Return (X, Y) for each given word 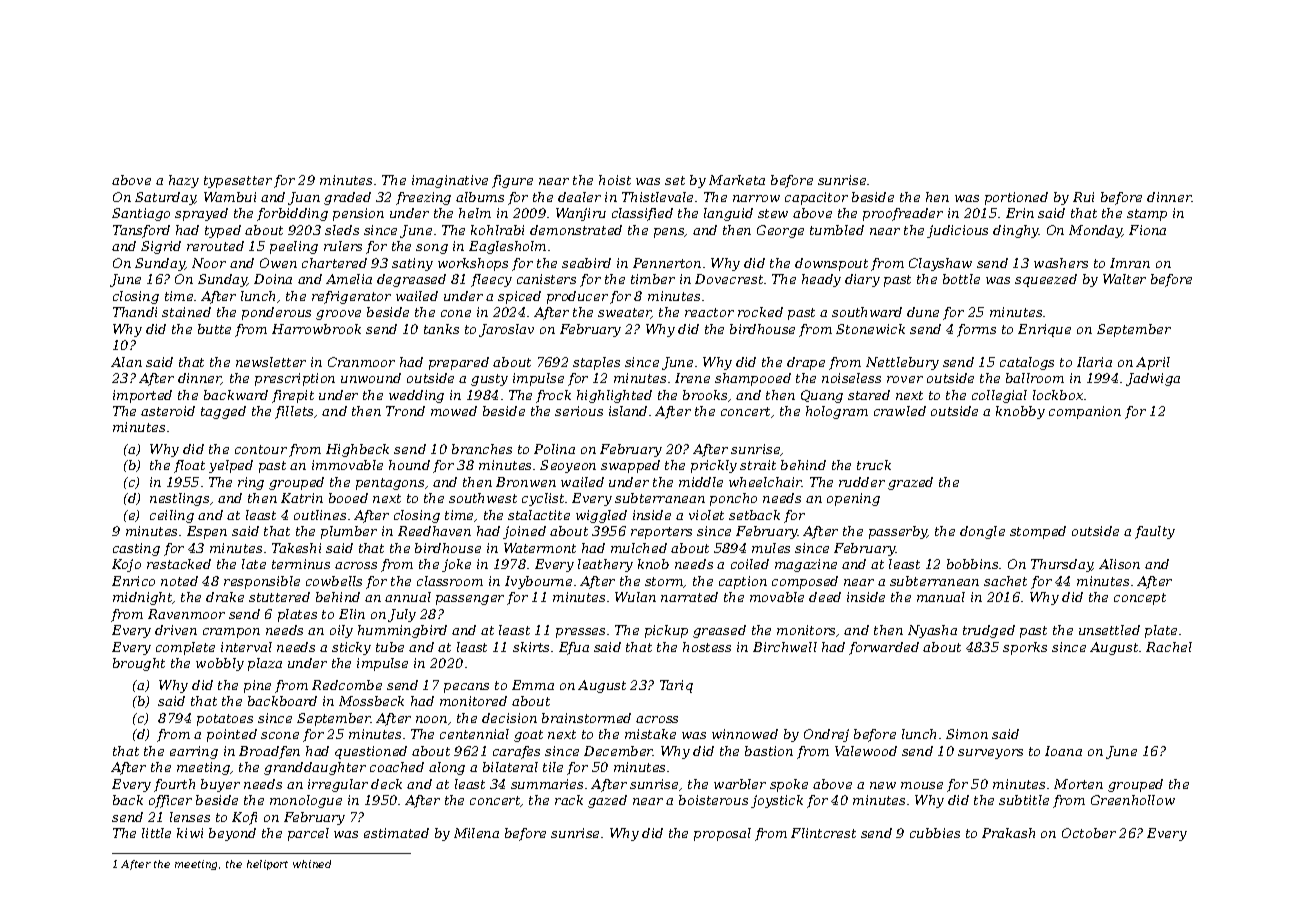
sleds (342, 230)
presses (580, 633)
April (1153, 363)
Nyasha (932, 631)
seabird (586, 263)
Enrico (133, 581)
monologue (306, 801)
